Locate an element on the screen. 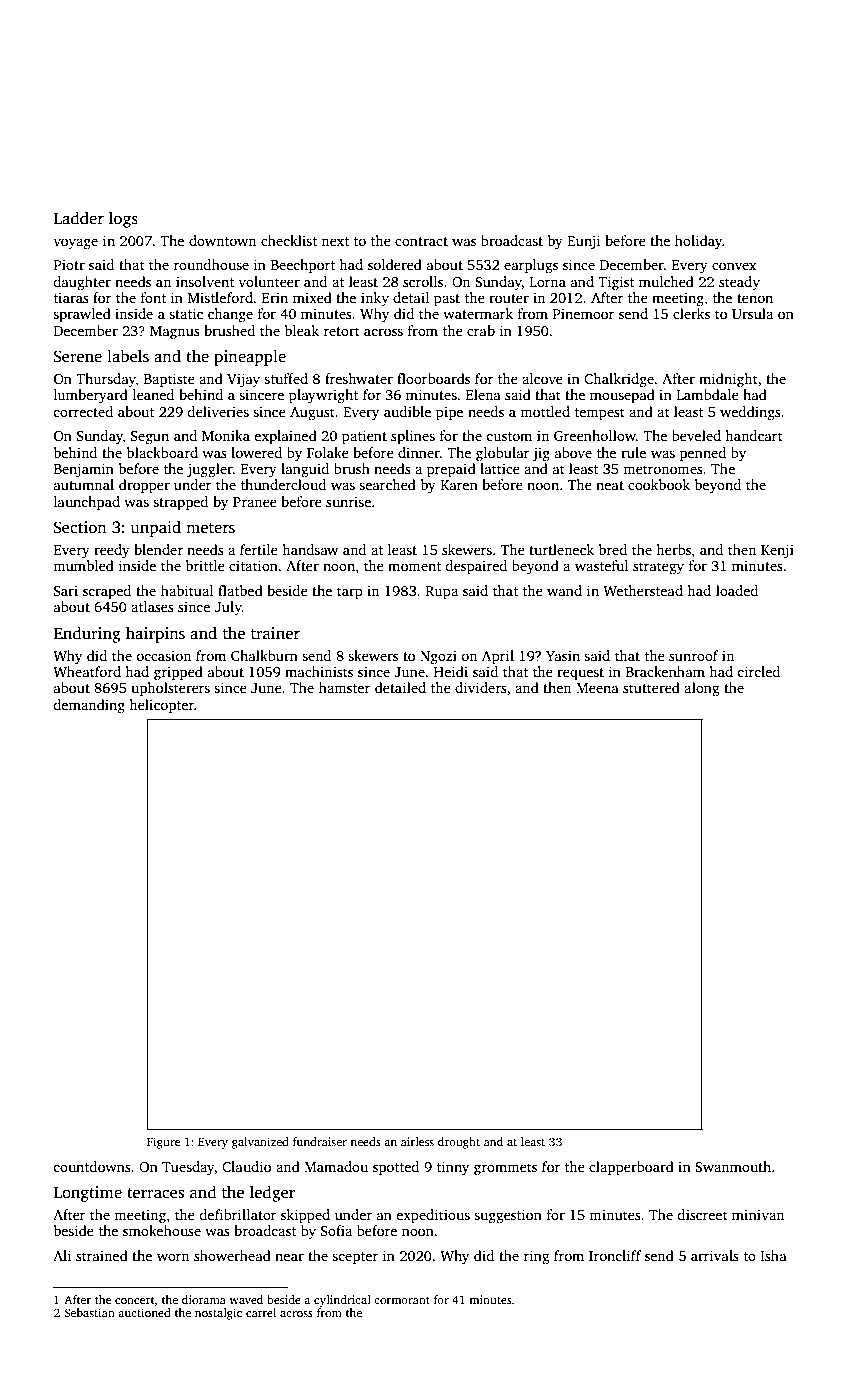 The height and width of the screenshot is (1400, 849). Magnus is located at coordinates (175, 333).
